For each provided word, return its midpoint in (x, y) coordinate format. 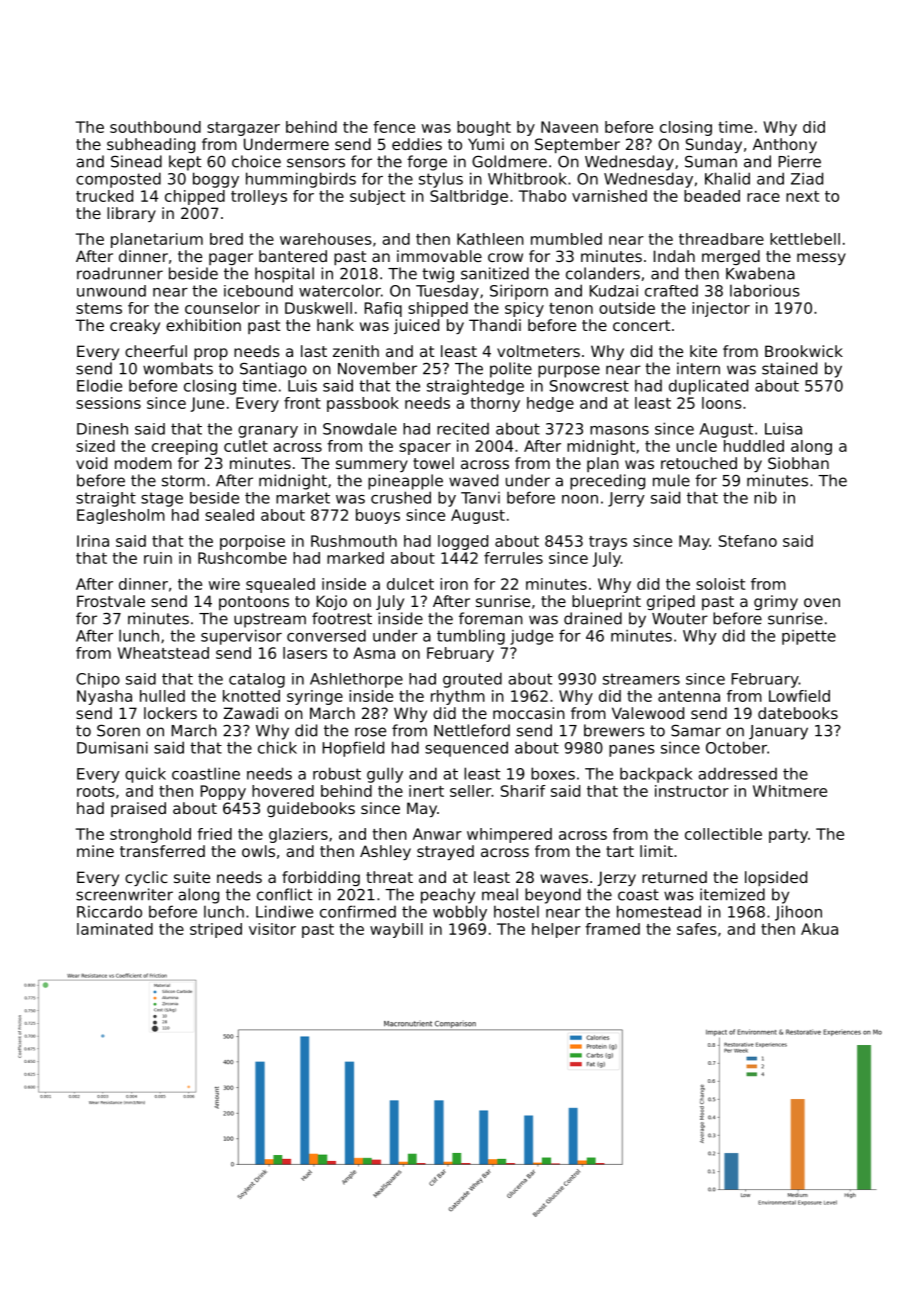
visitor (272, 929)
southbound (155, 127)
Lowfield (799, 696)
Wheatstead (163, 653)
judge (531, 637)
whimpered (509, 835)
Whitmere (790, 791)
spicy (524, 309)
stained (789, 368)
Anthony (785, 145)
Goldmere (509, 161)
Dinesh (102, 429)
